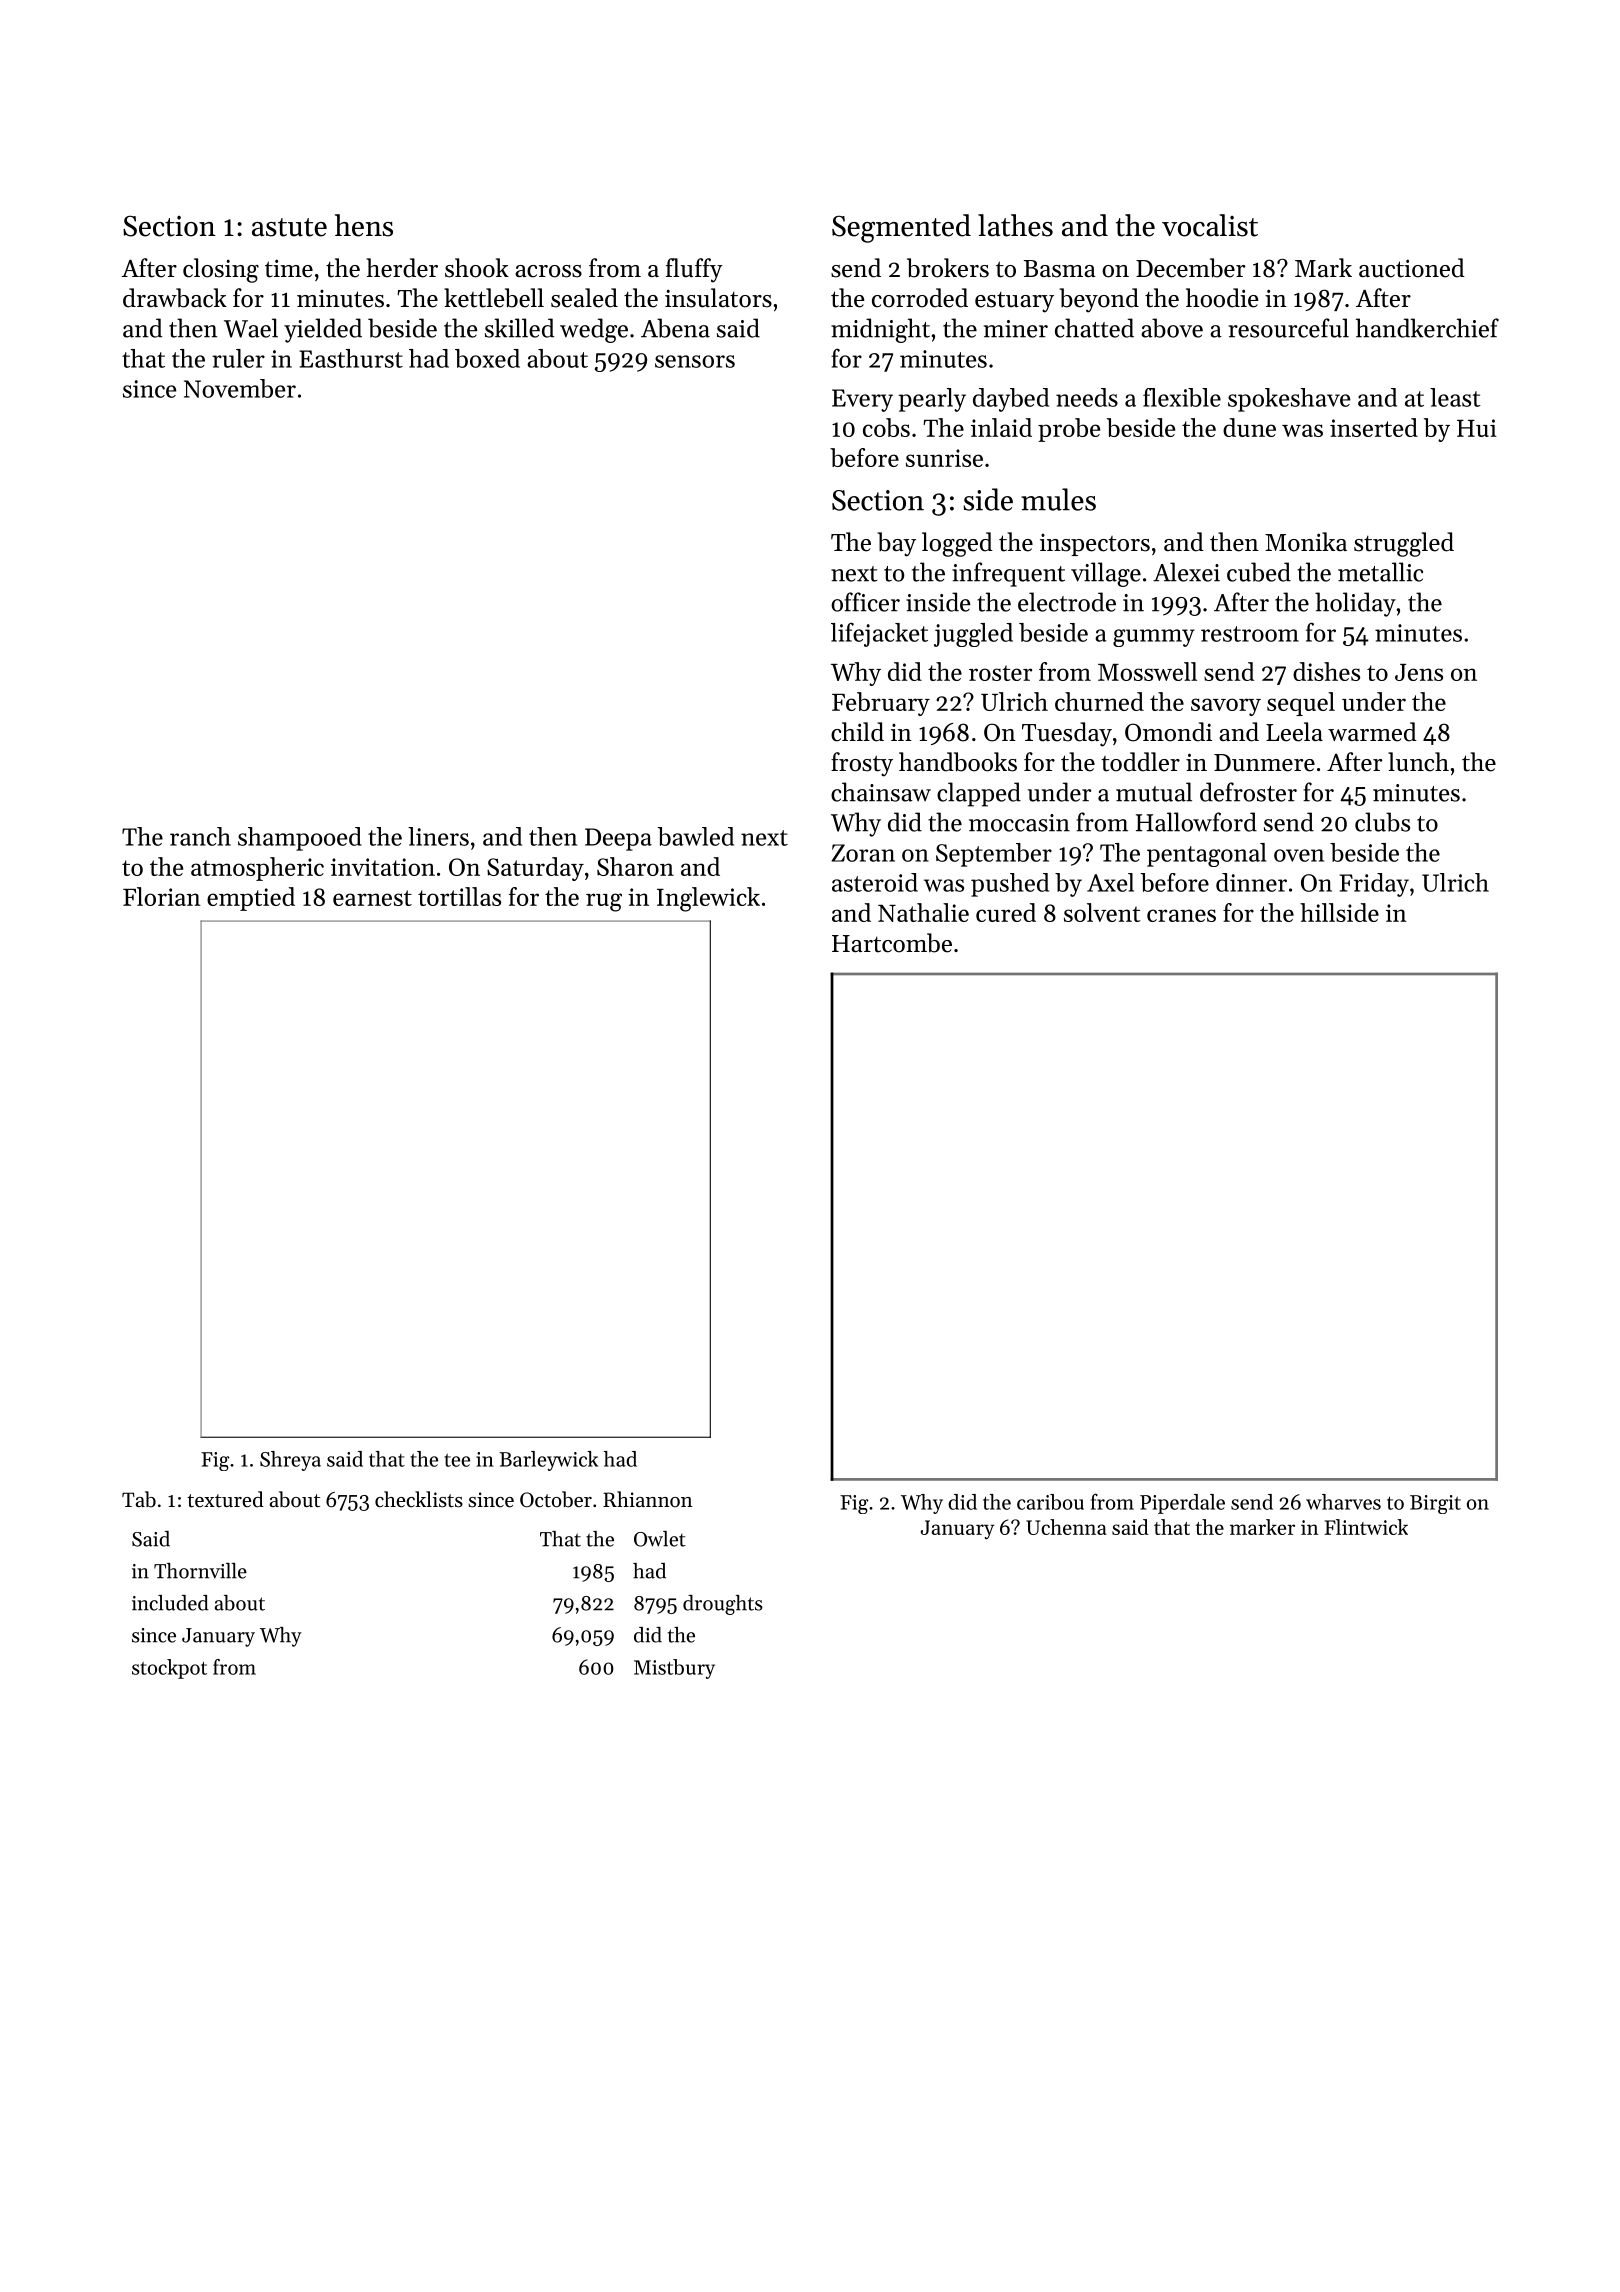 The height and width of the screenshot is (2292, 1620). What do you see at coordinates (696, 836) in the screenshot?
I see `bawled` at bounding box center [696, 836].
